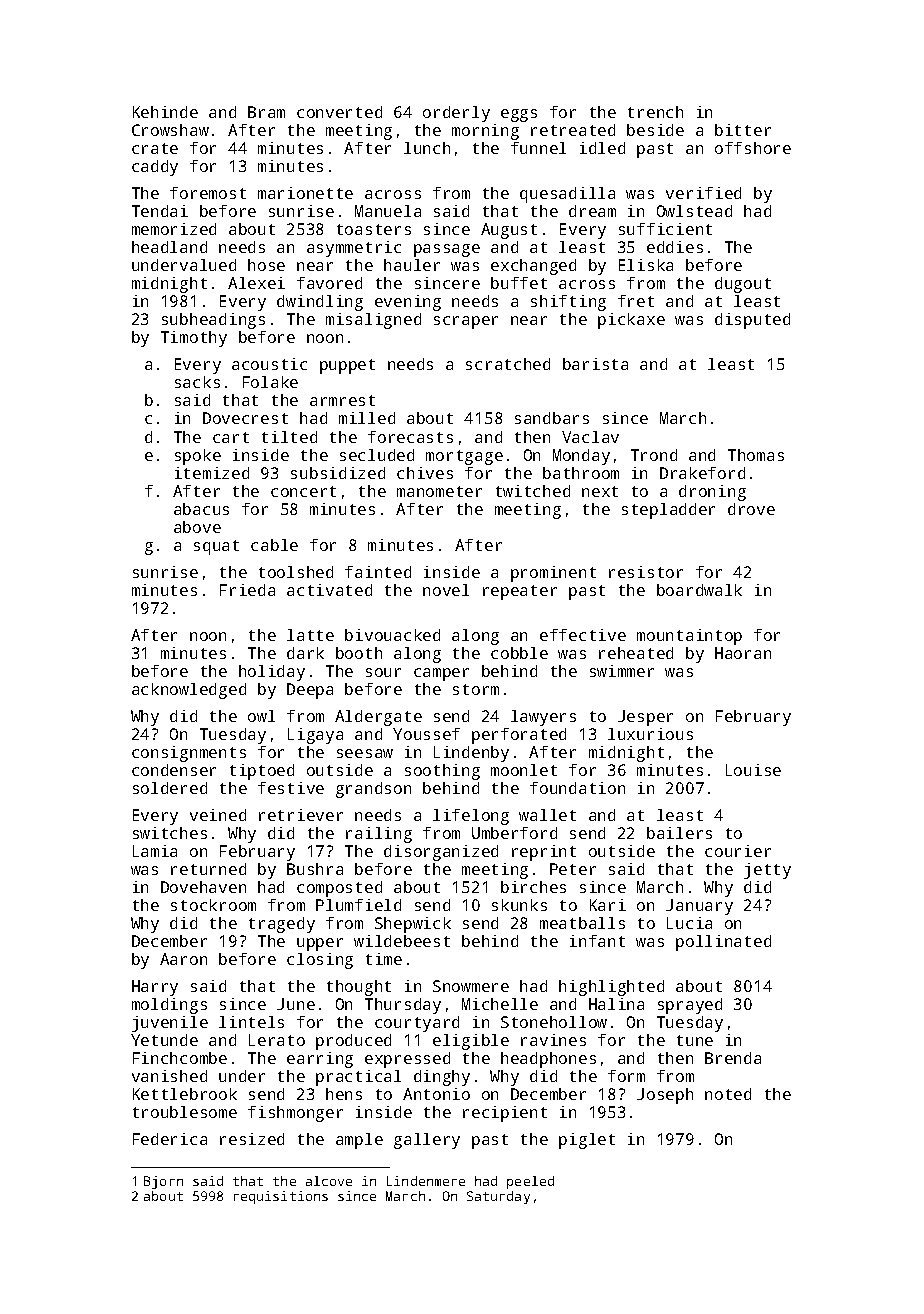 Image resolution: width=924 pixels, height=1314 pixels. I want to click on luxurious, so click(650, 734).
